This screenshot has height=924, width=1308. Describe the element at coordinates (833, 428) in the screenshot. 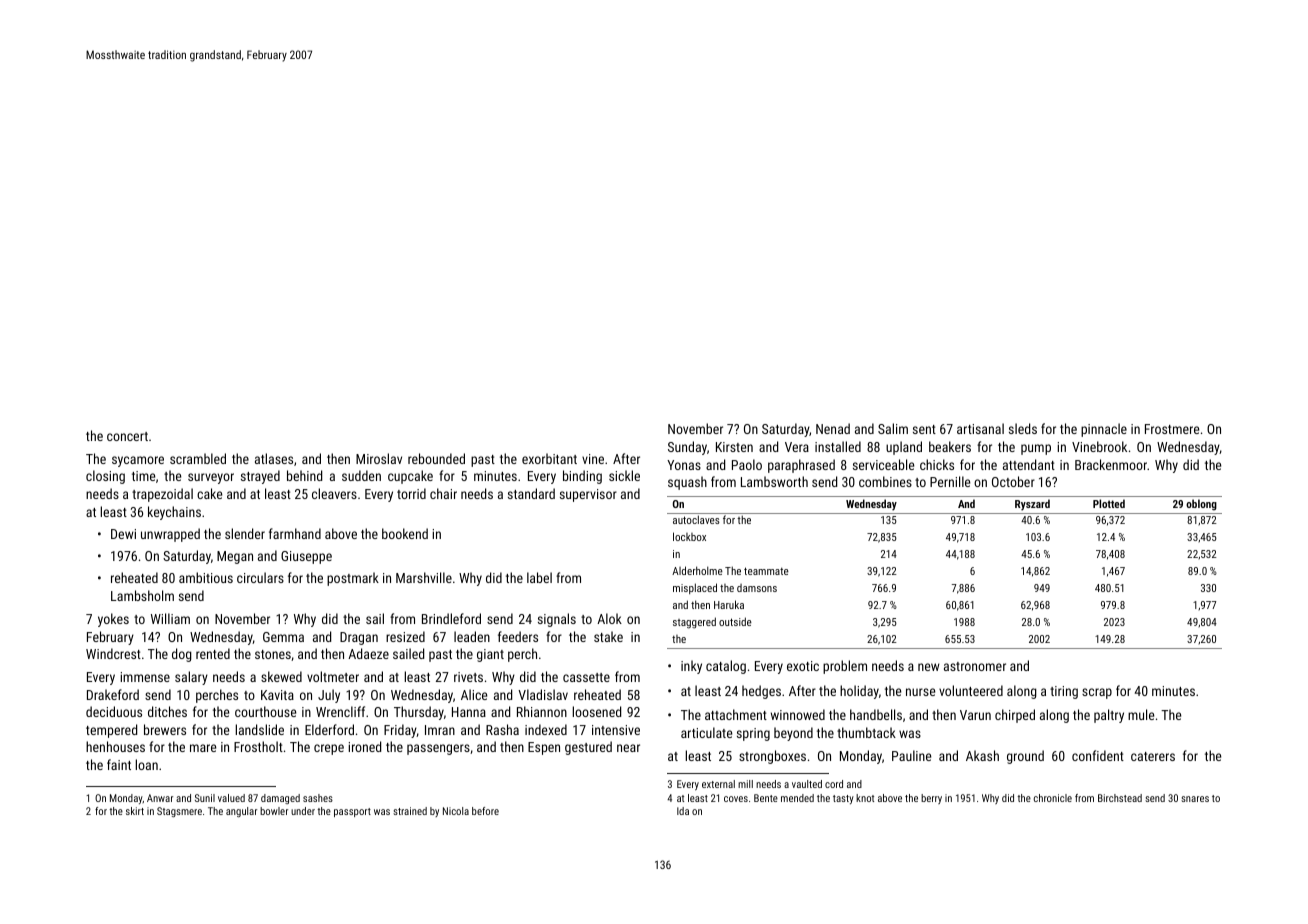

I see `Nenad` at that location.
